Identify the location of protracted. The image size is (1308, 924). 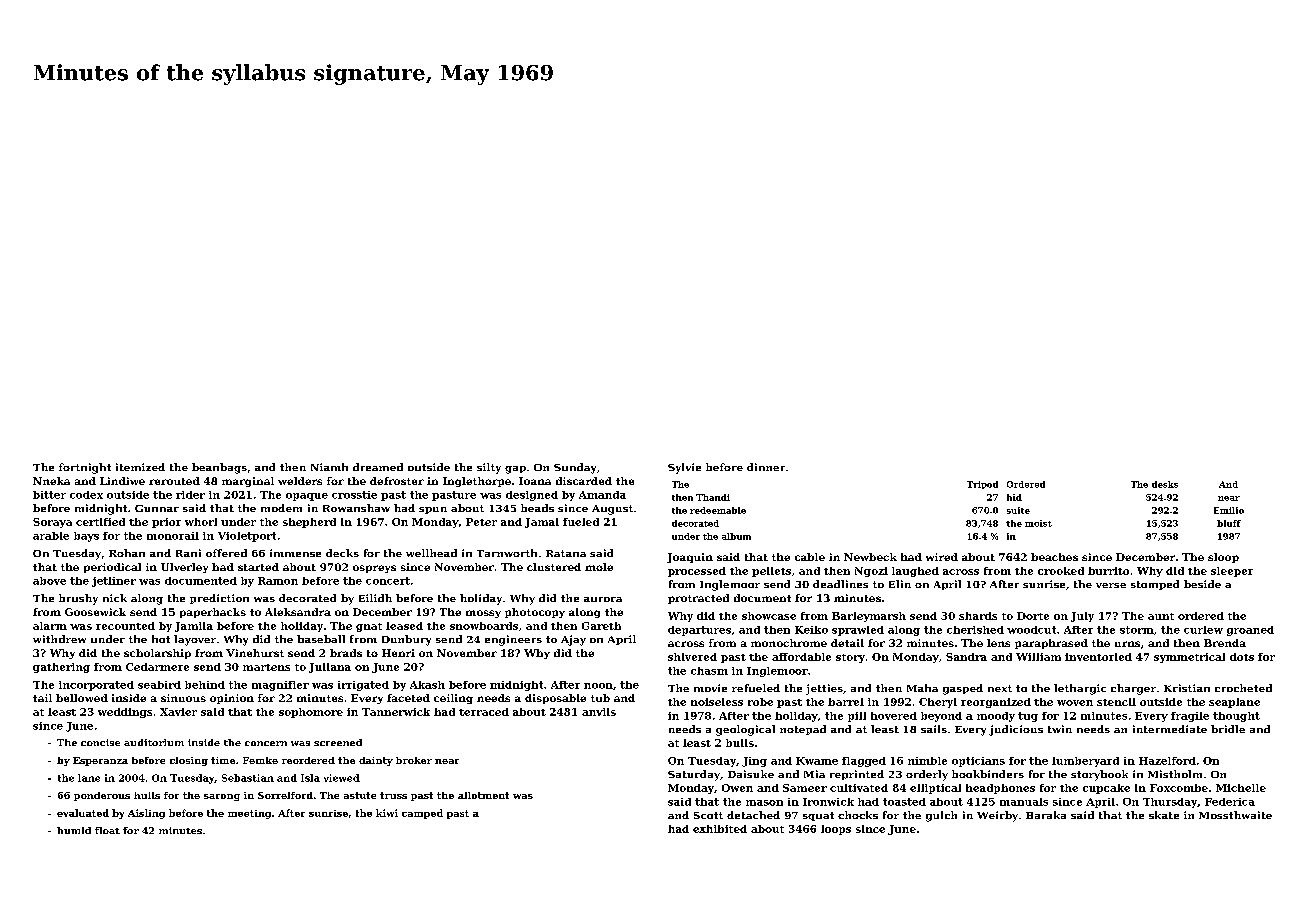
(698, 599).
